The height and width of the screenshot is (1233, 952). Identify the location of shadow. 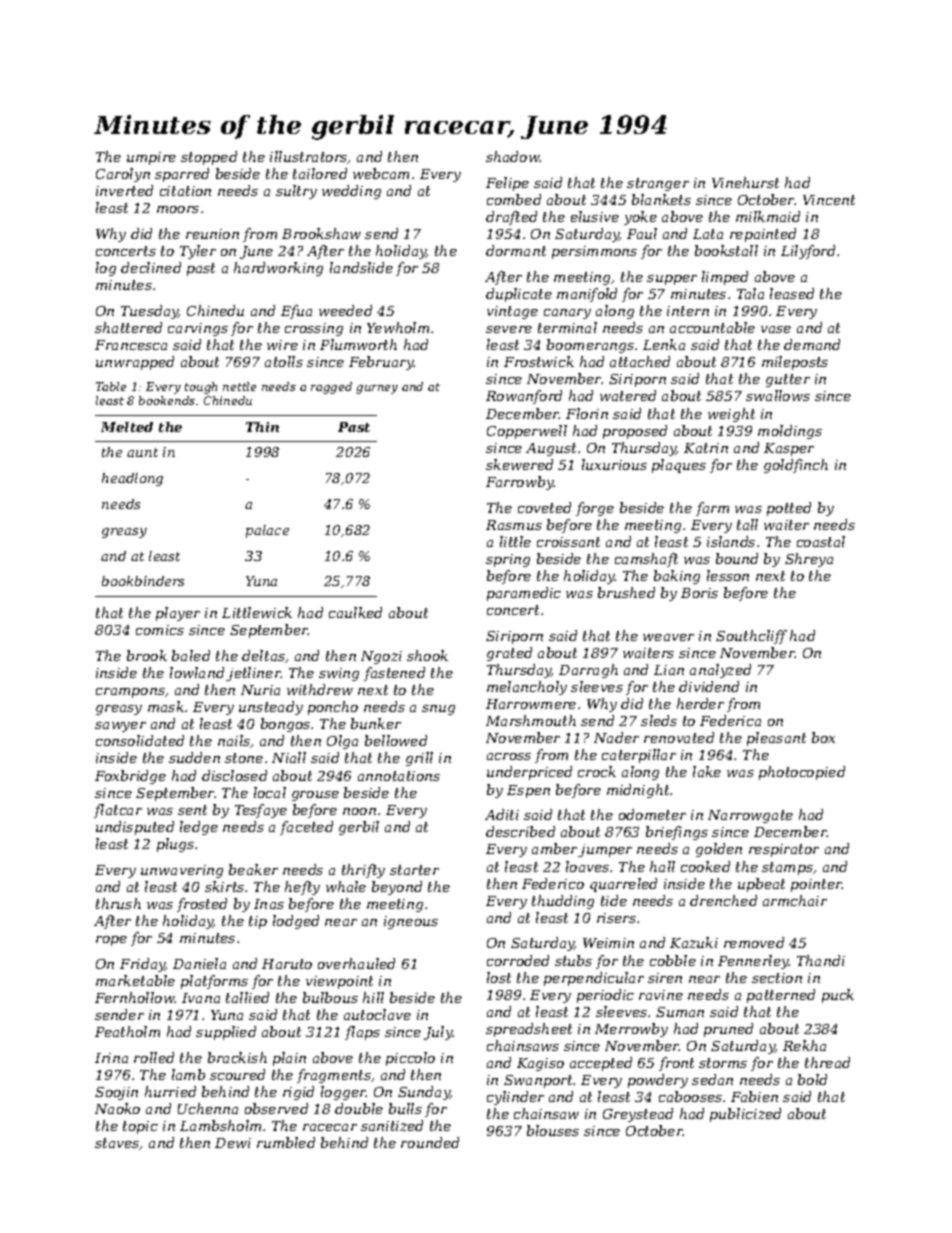
(513, 156).
